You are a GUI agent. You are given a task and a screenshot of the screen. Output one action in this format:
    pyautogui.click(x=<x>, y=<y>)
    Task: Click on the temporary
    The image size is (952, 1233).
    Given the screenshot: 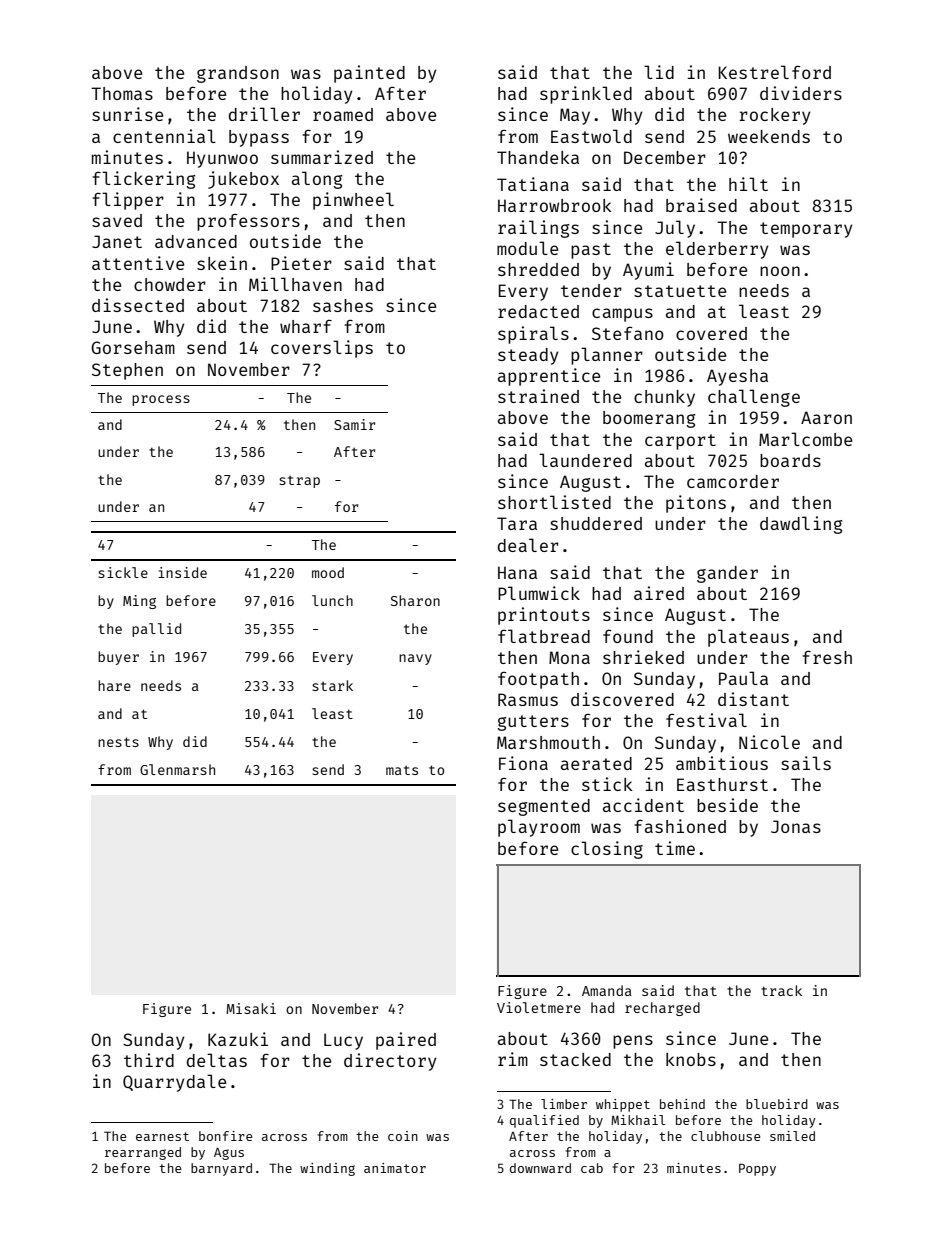 What is the action you would take?
    pyautogui.click(x=806, y=230)
